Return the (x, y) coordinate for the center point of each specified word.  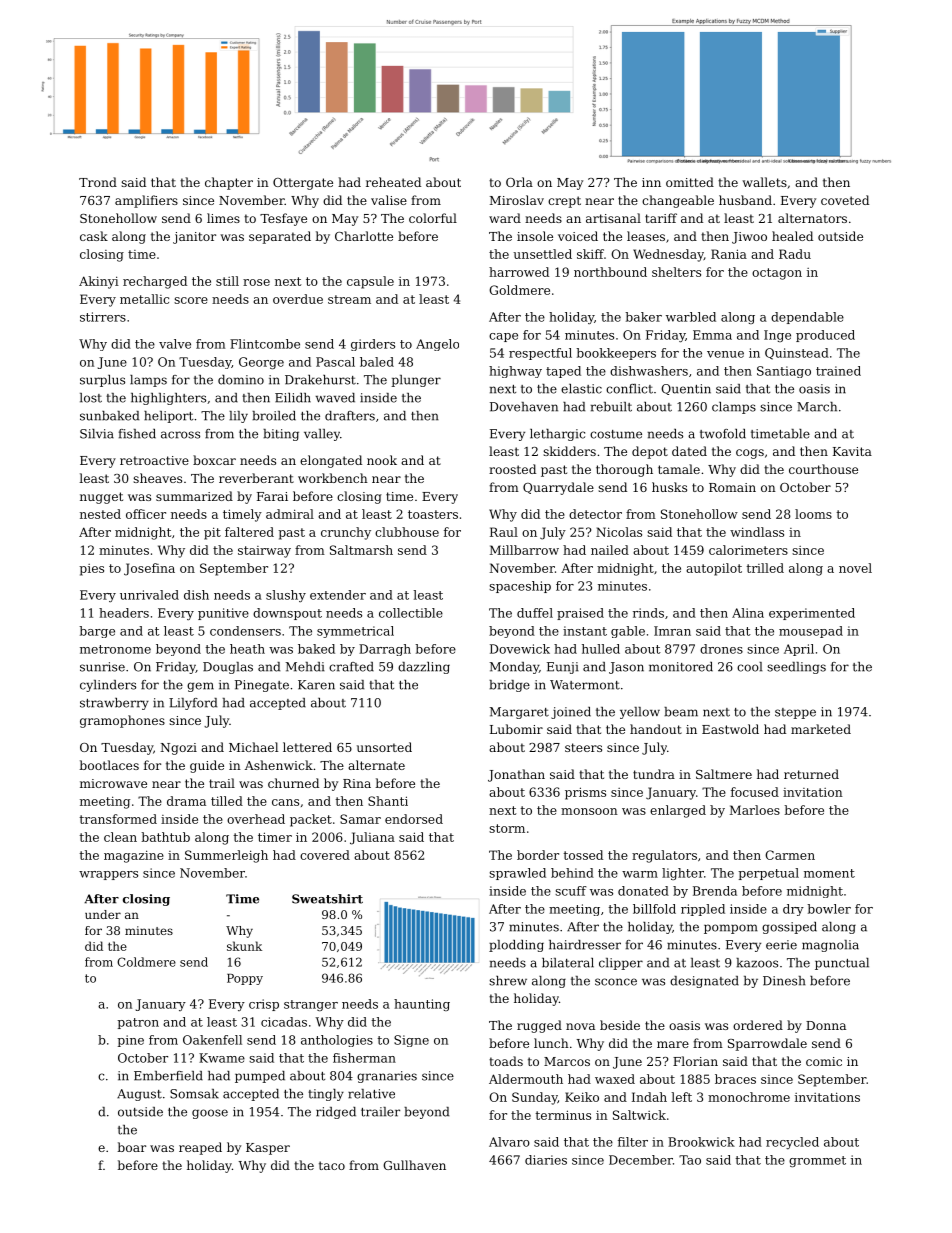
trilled (765, 568)
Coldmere (146, 962)
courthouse (823, 469)
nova (580, 1026)
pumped (260, 1077)
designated (704, 982)
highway (515, 372)
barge (97, 632)
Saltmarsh (361, 550)
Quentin (686, 389)
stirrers (103, 317)
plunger (416, 381)
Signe (411, 1041)
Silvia (97, 434)
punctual (842, 964)
